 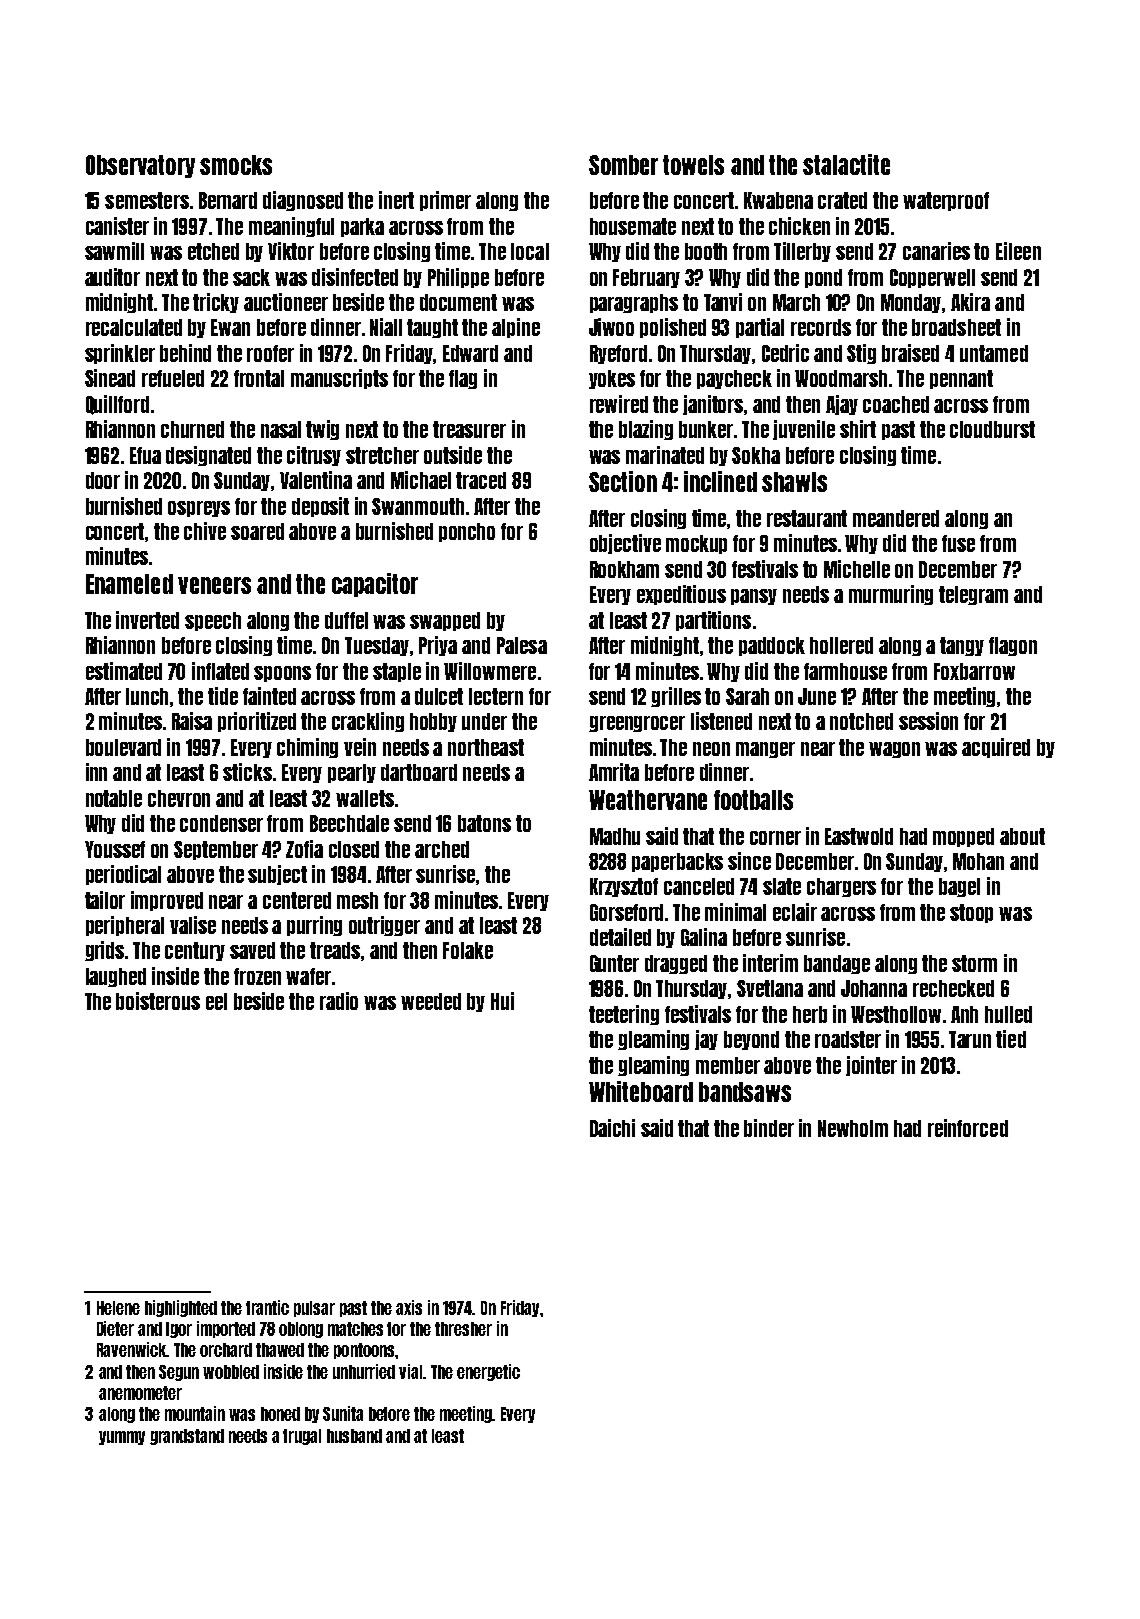 I want to click on fuse, so click(x=958, y=543).
